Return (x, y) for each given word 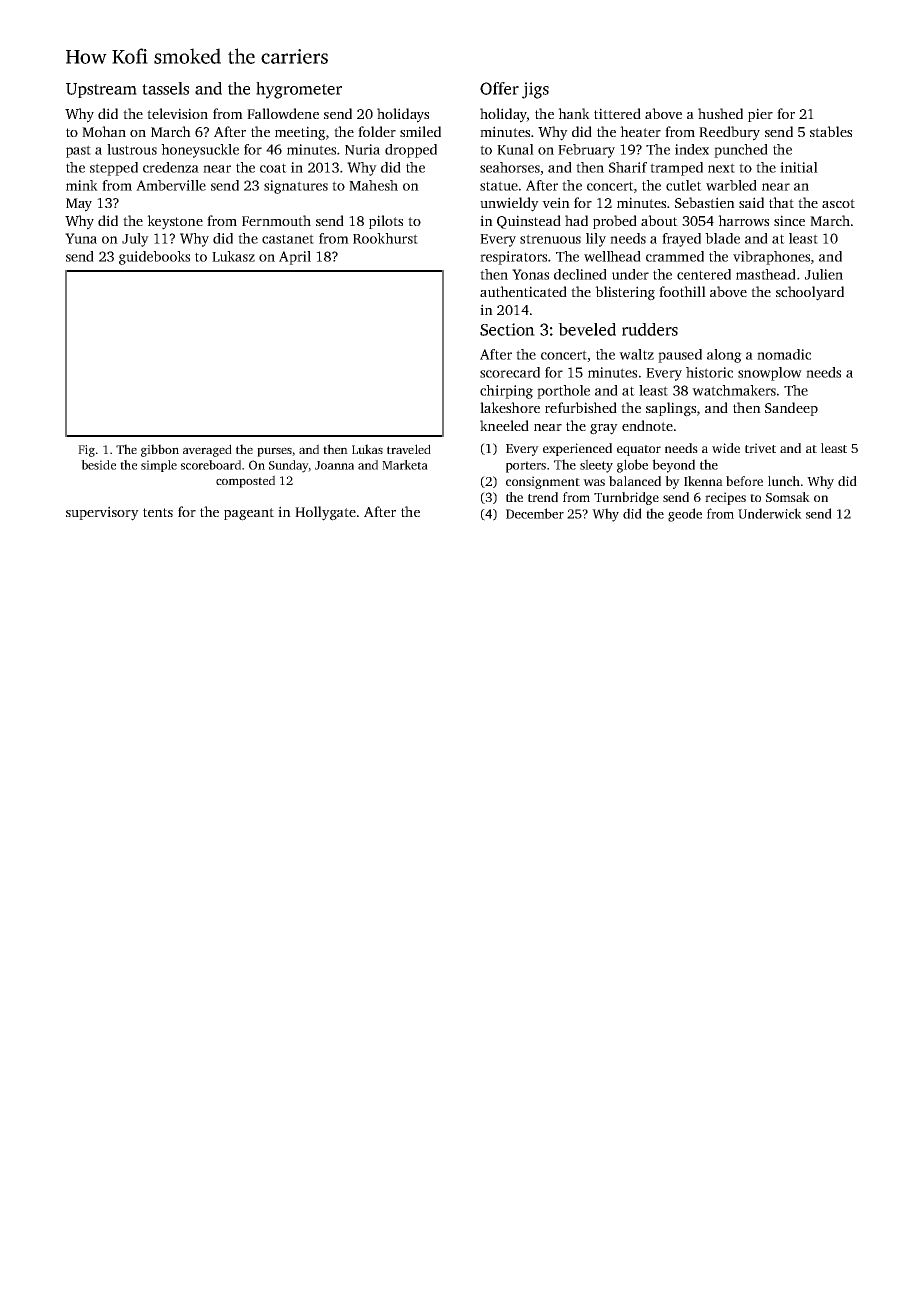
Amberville (171, 185)
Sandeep (791, 409)
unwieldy (509, 204)
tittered (617, 113)
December (535, 513)
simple (159, 466)
